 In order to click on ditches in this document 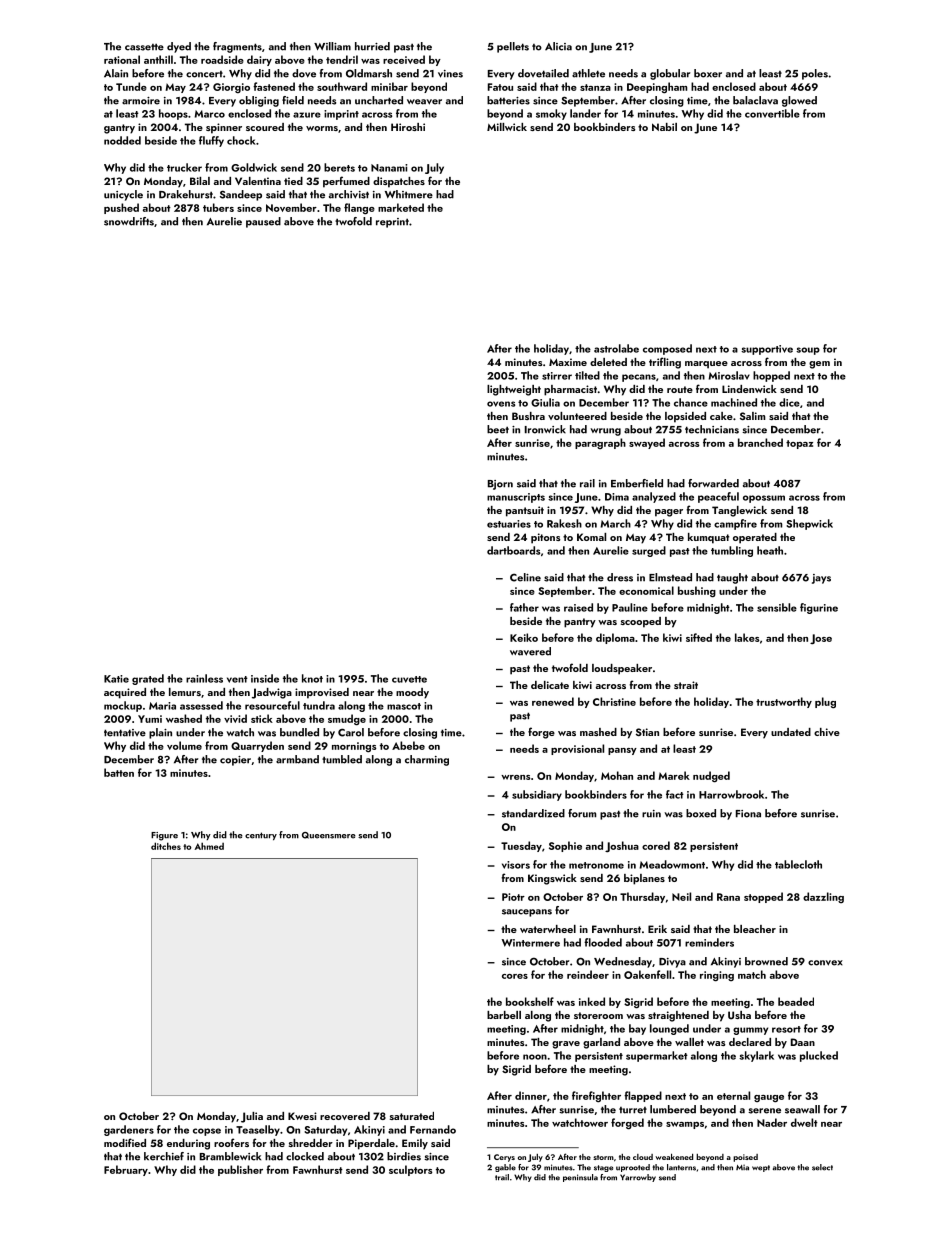, I will do `click(166, 846)`.
